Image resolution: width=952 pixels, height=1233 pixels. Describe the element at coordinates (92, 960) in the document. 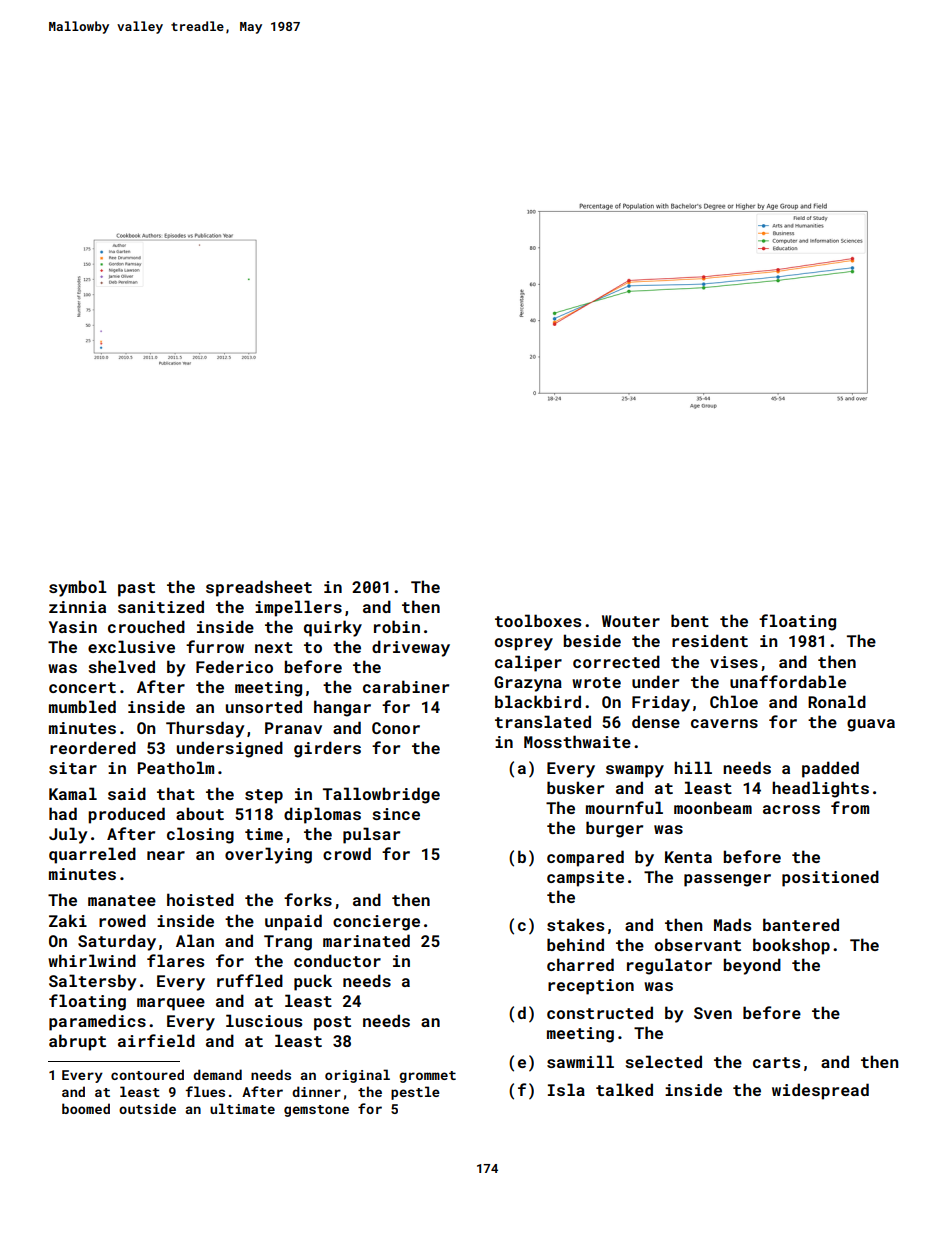

I see `whirlwind` at that location.
